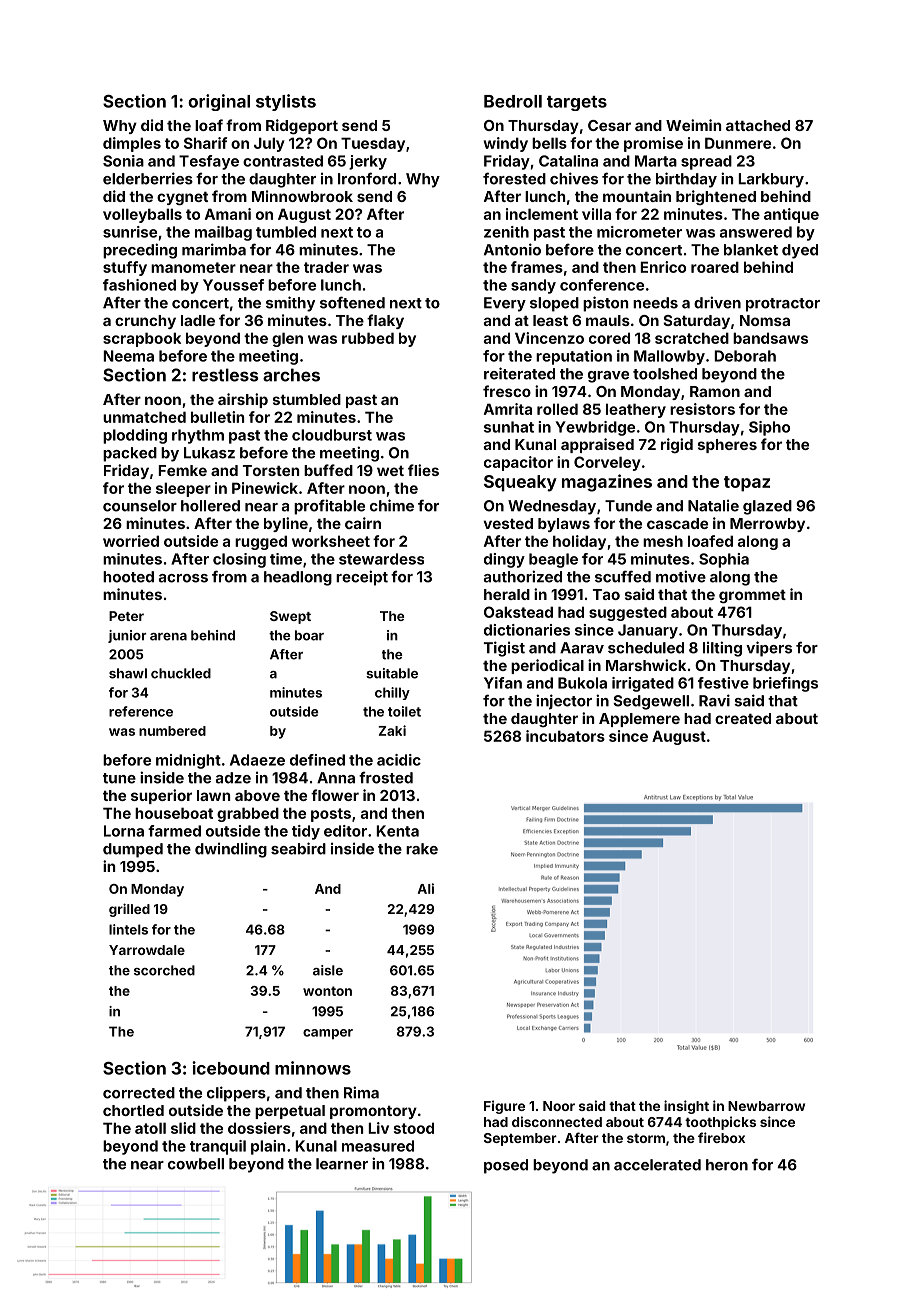 The width and height of the image is (924, 1308). I want to click on unmatched, so click(144, 417).
